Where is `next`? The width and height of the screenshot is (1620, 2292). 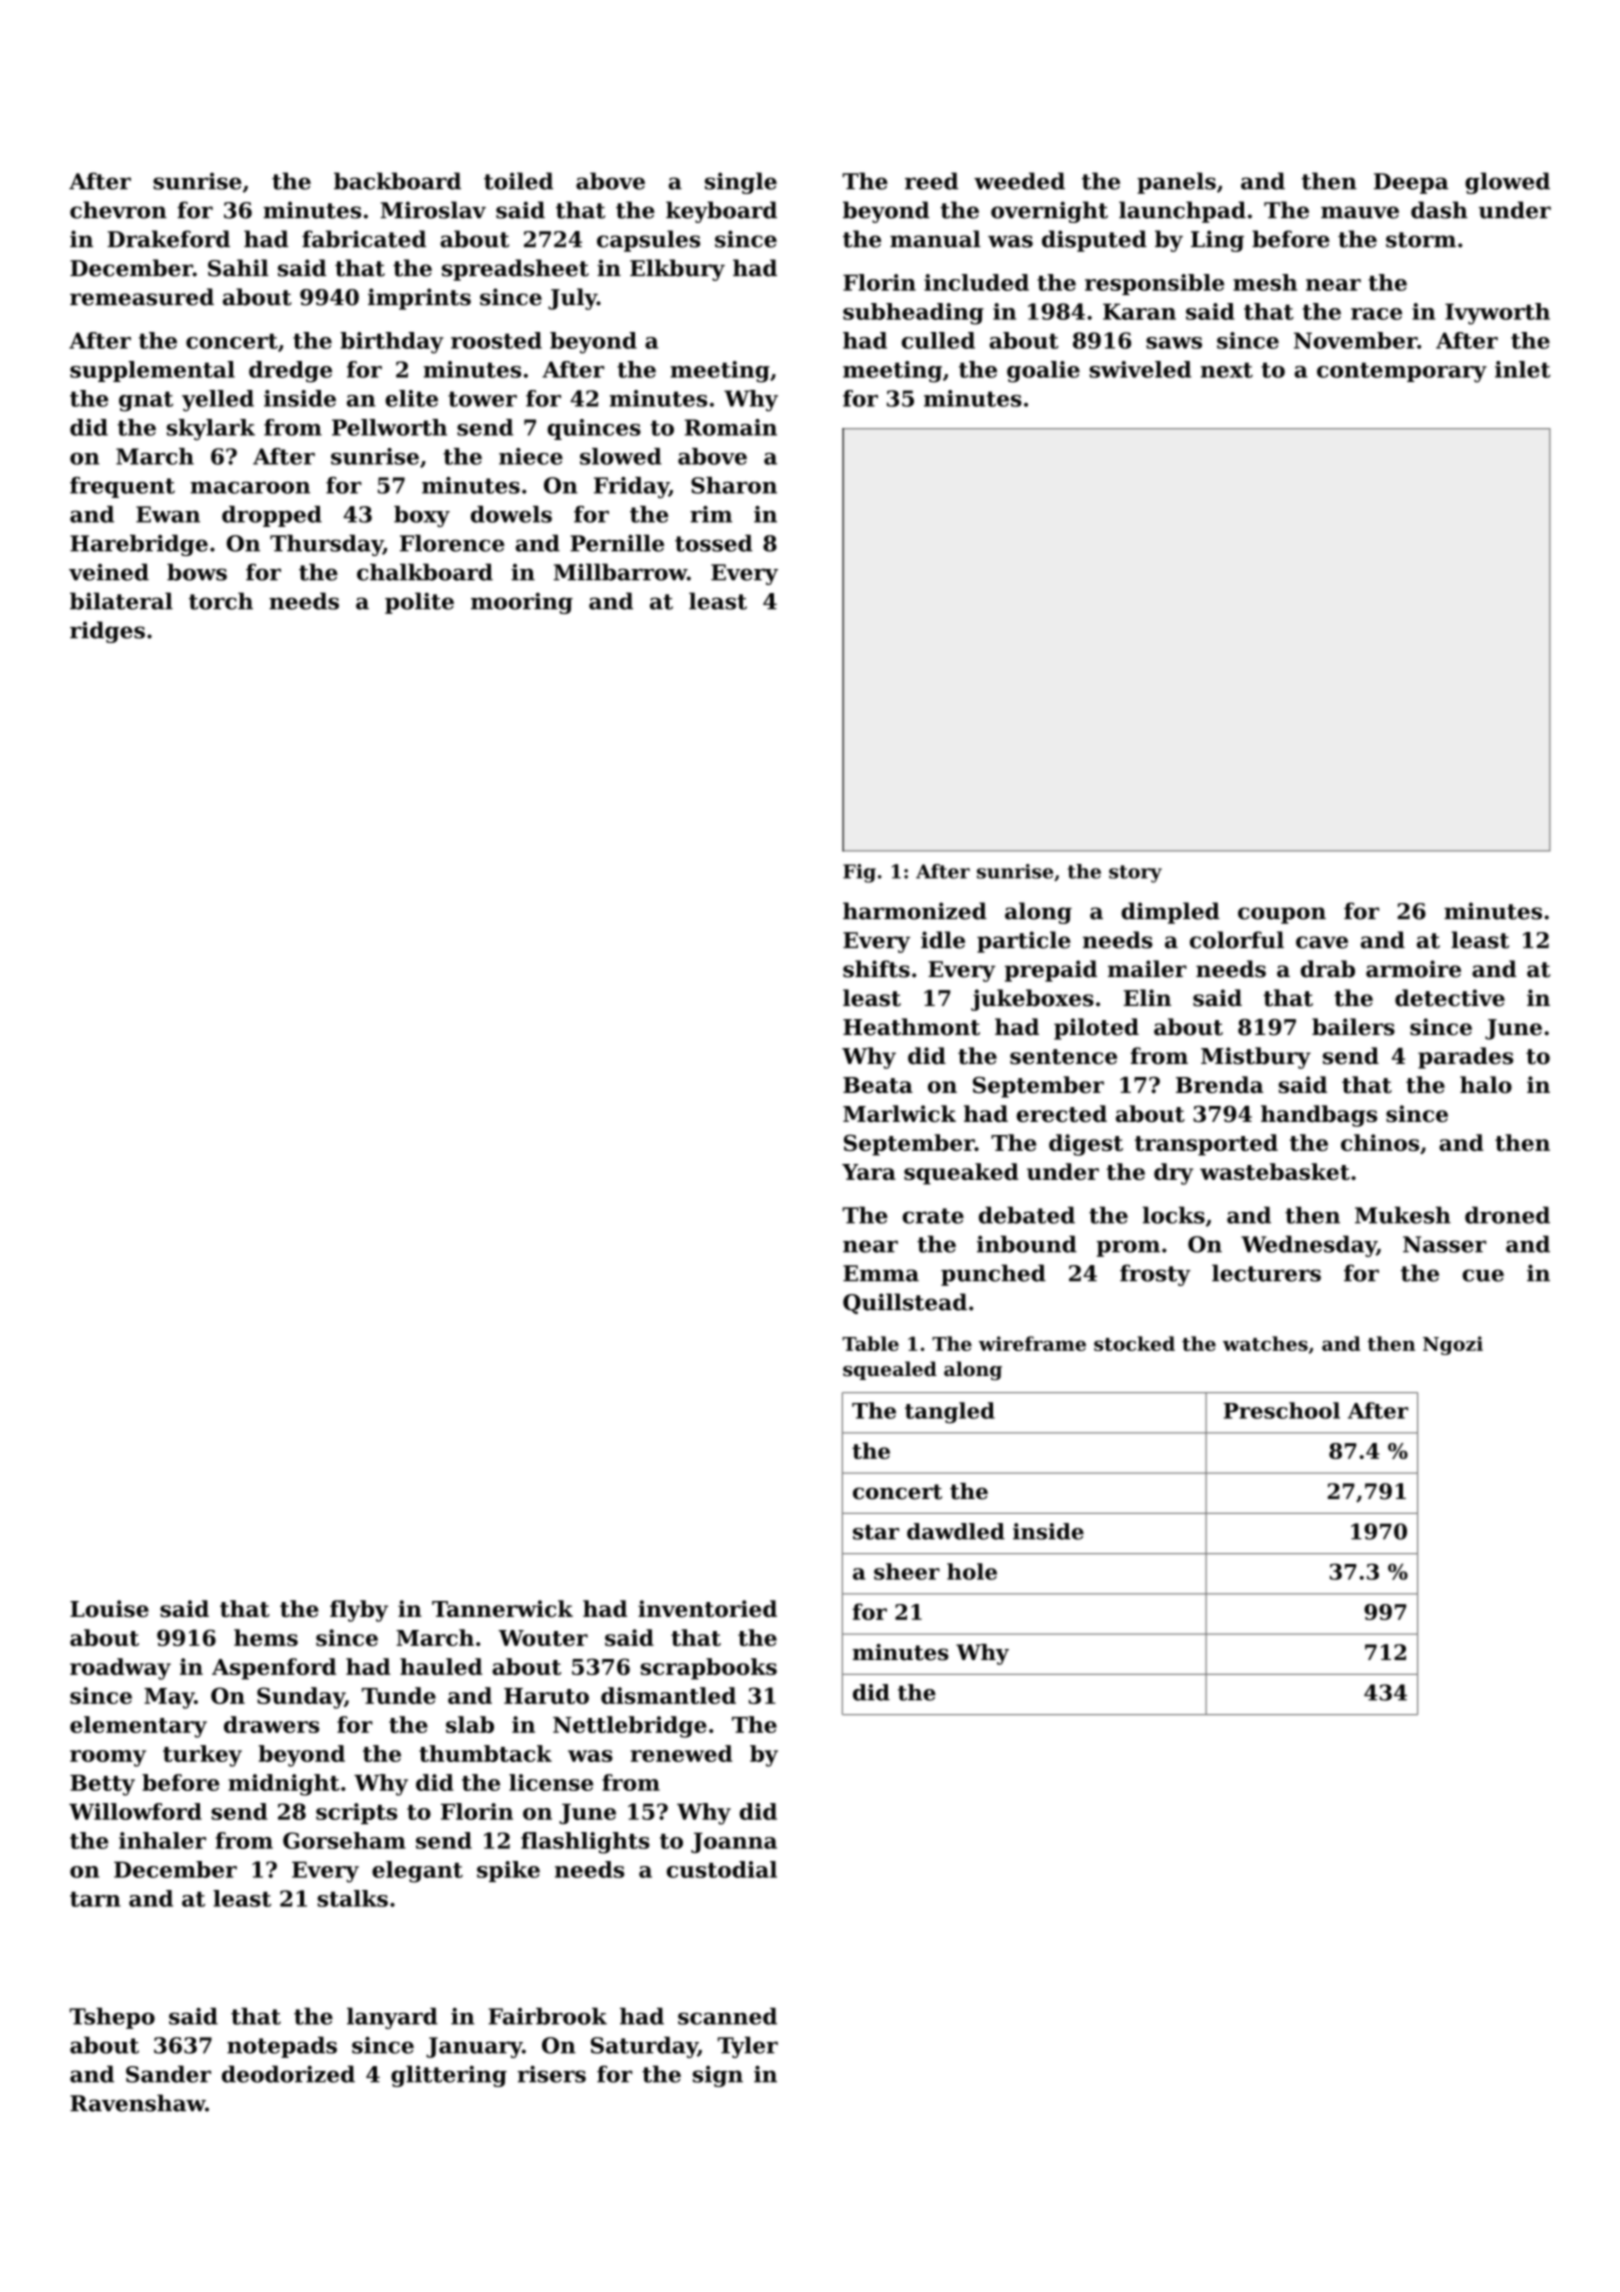
next is located at coordinates (1227, 370).
